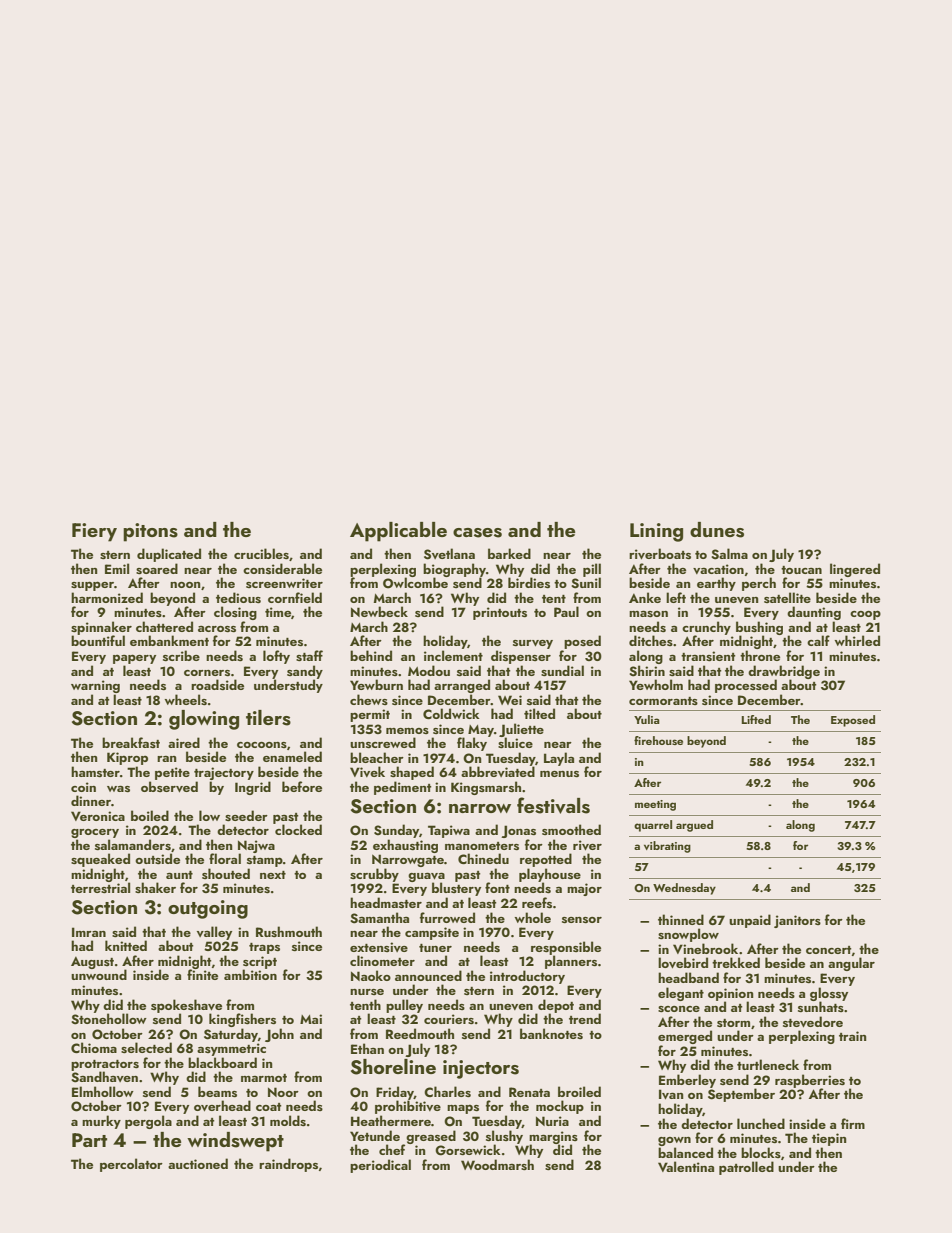 The image size is (952, 1233). Describe the element at coordinates (717, 530) in the screenshot. I see `dunes` at that location.
